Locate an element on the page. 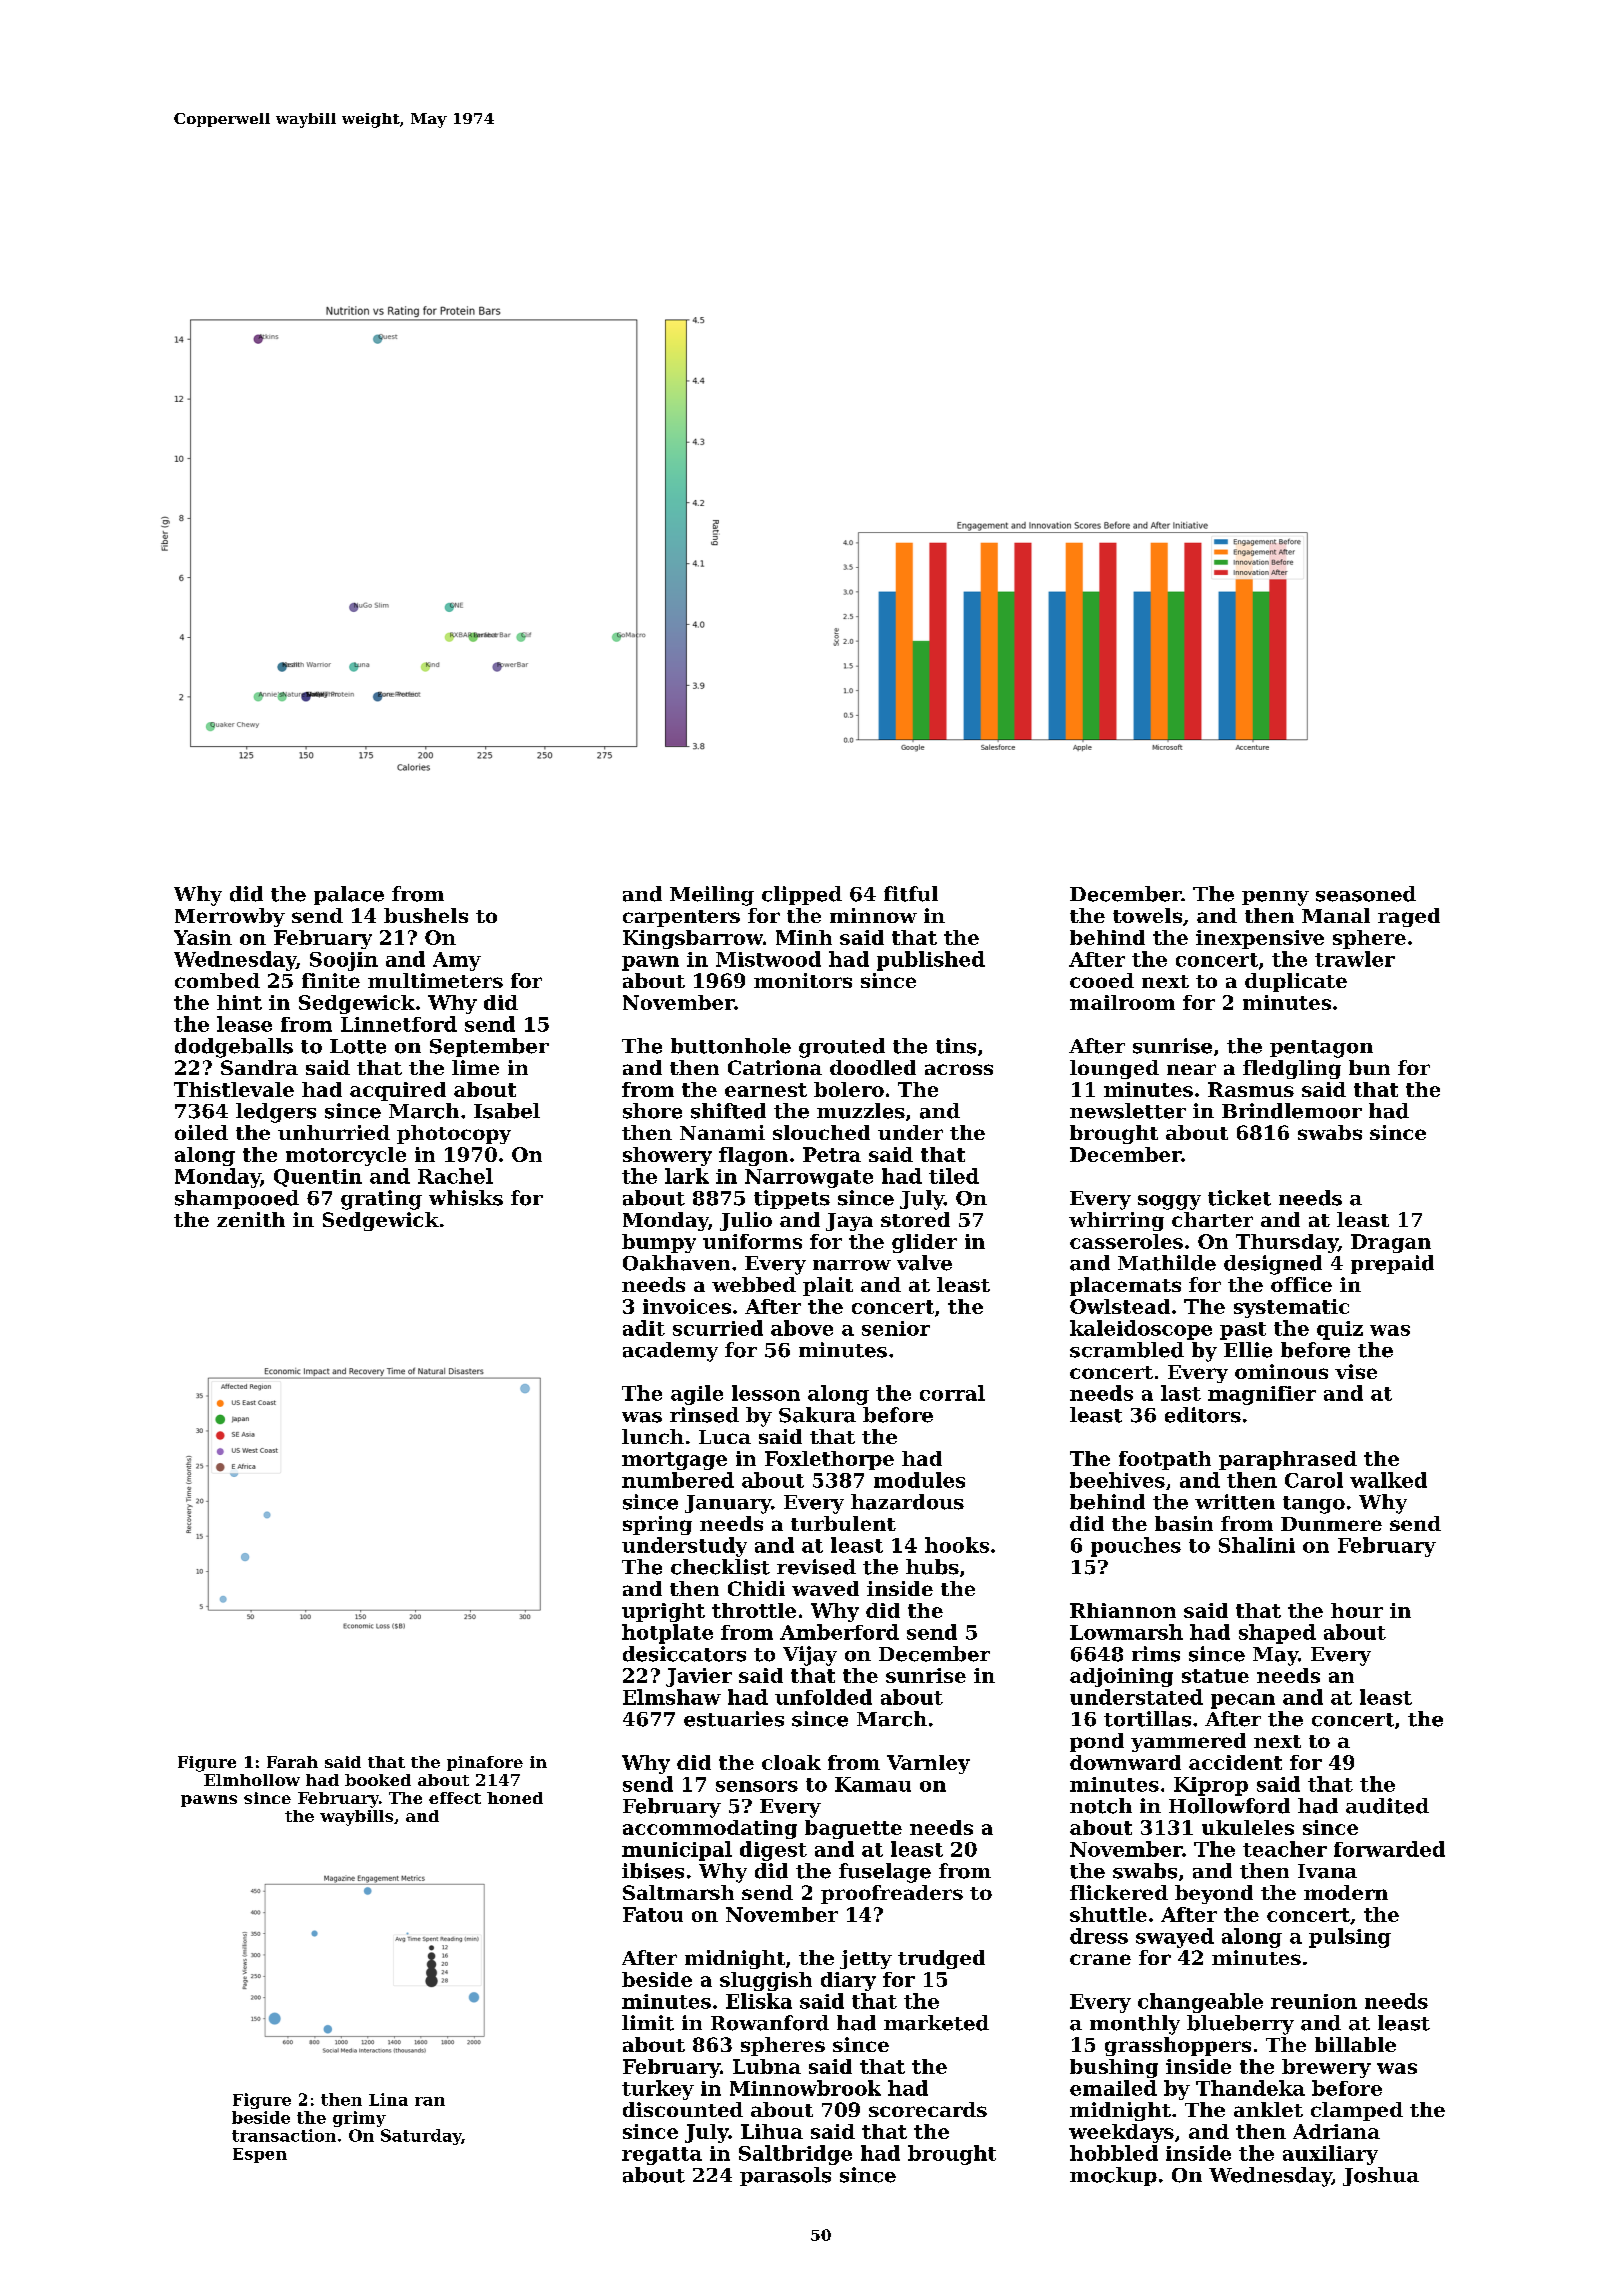 This document has width=1620, height=2292. seasoned is located at coordinates (1366, 894).
